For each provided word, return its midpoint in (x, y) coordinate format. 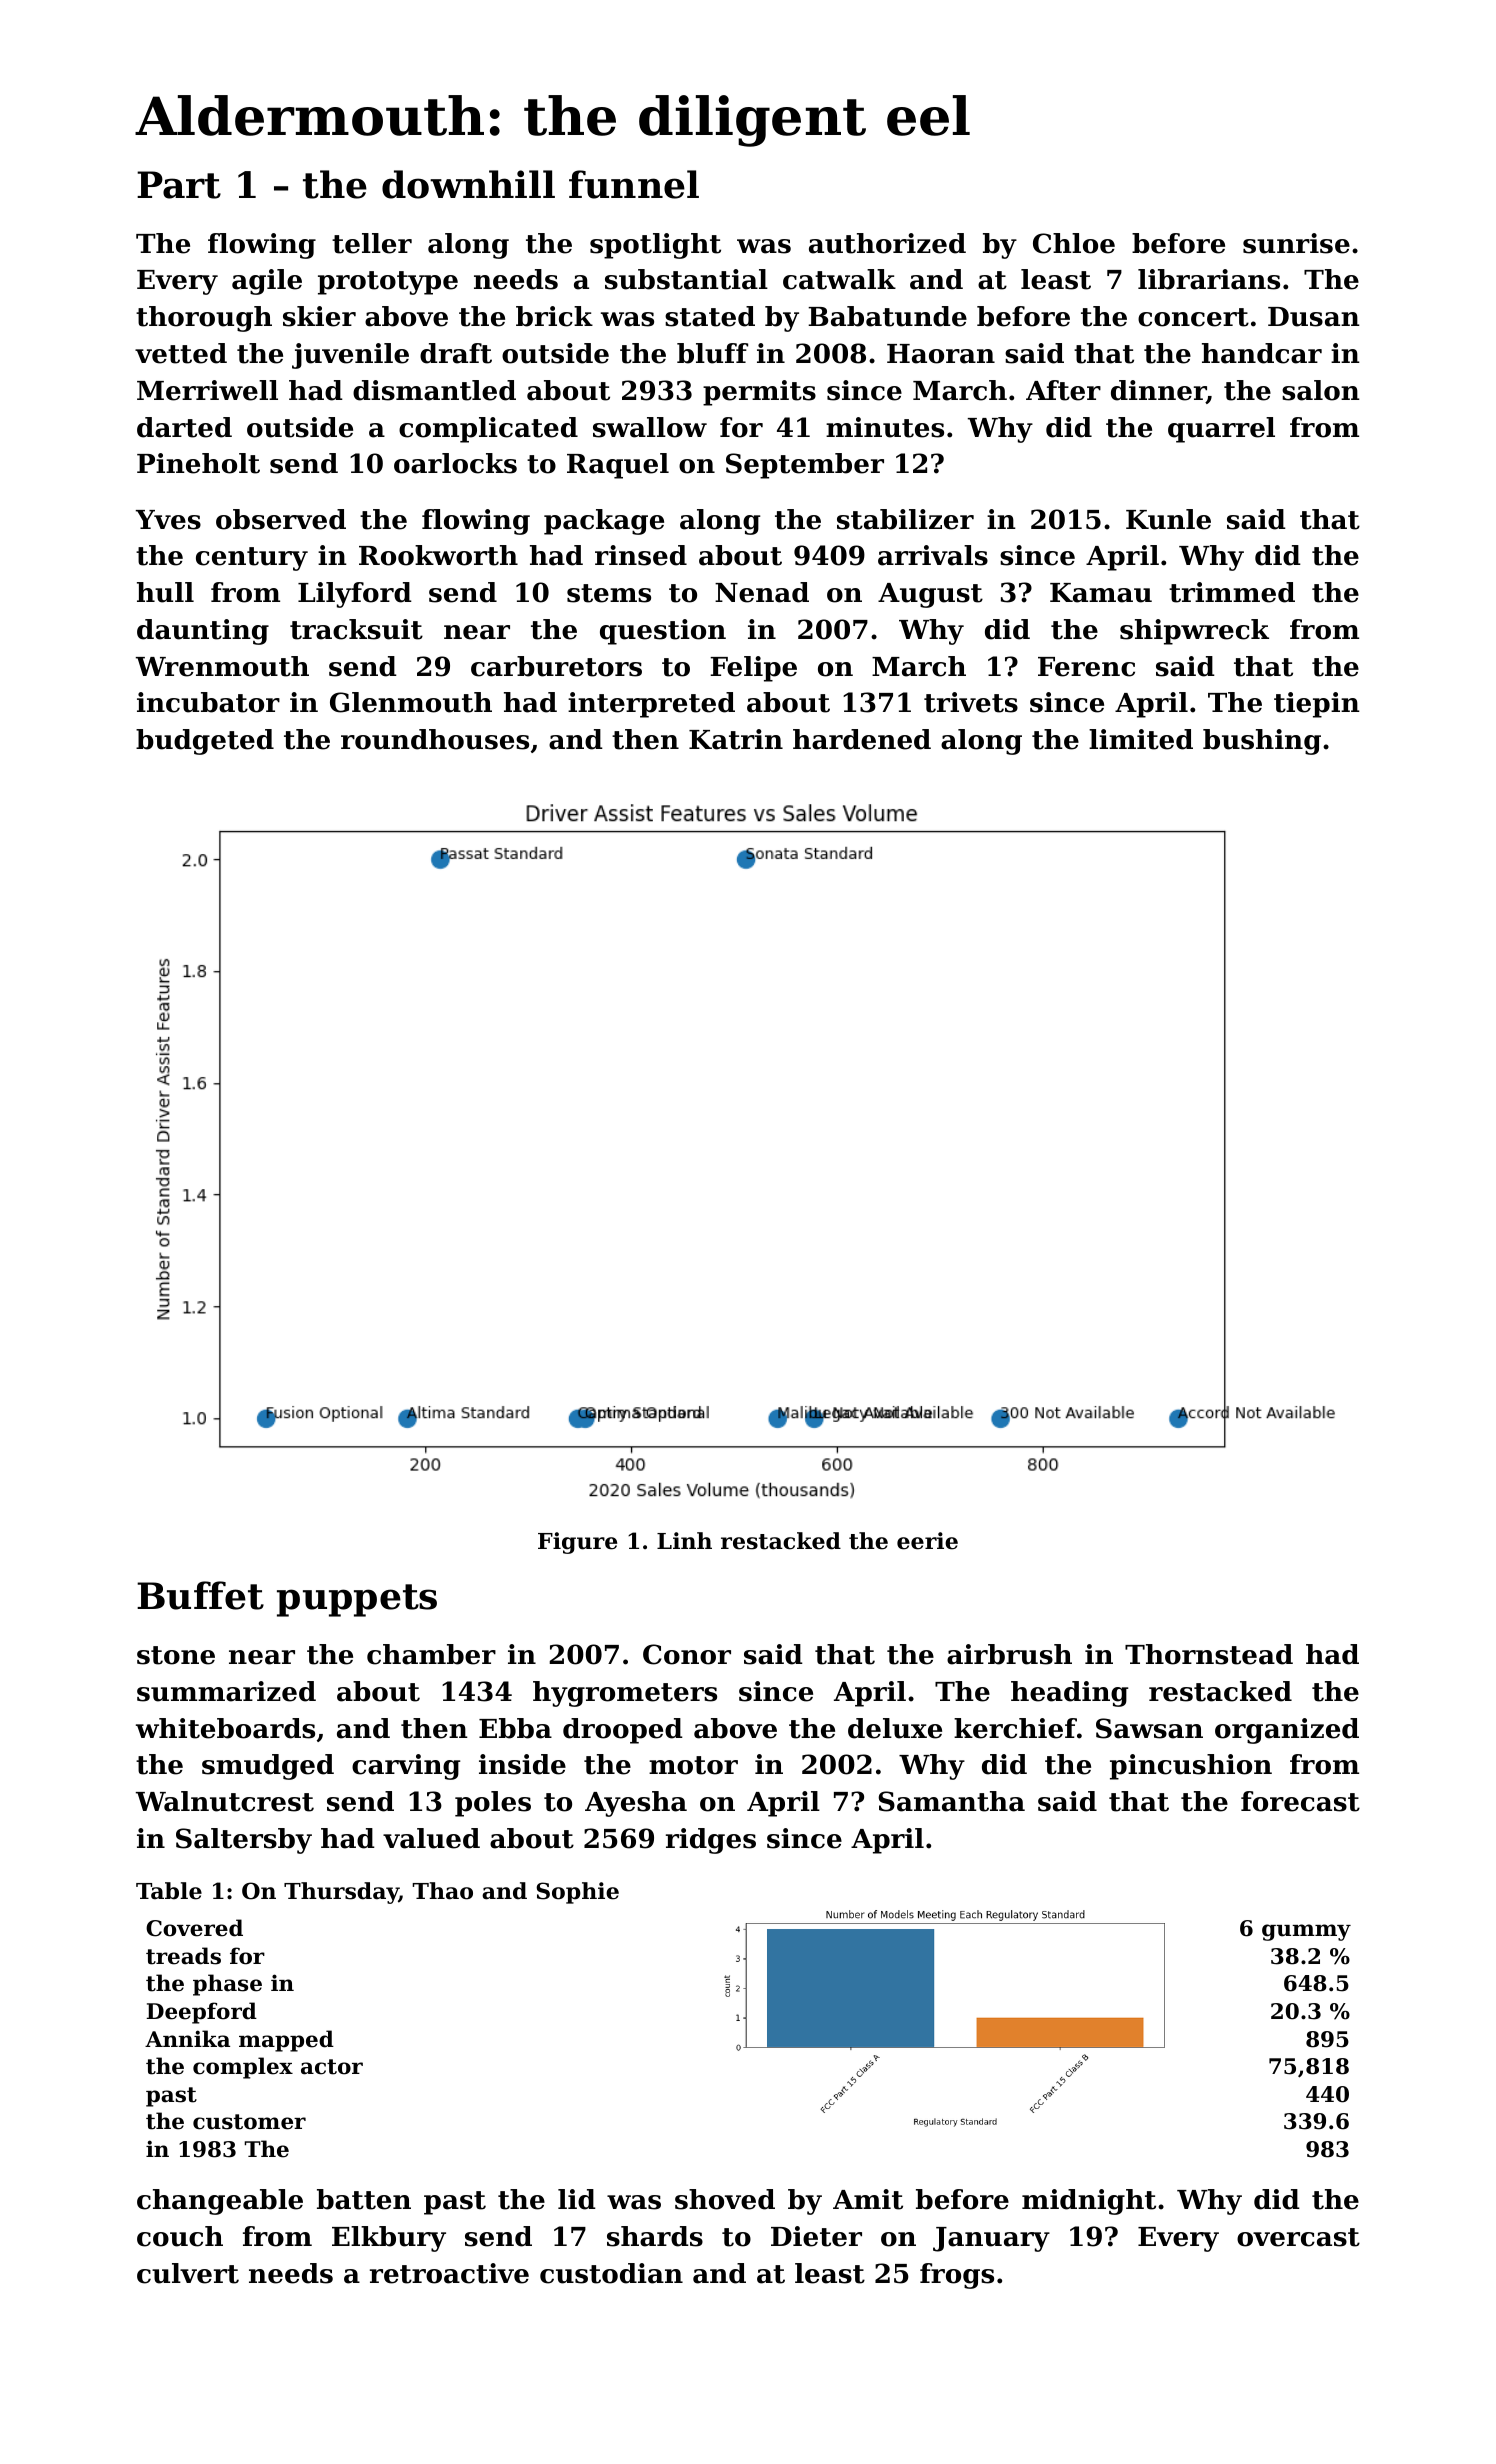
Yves (168, 520)
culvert (188, 2273)
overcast (1298, 2237)
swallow (650, 427)
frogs (957, 2276)
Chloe (1074, 243)
